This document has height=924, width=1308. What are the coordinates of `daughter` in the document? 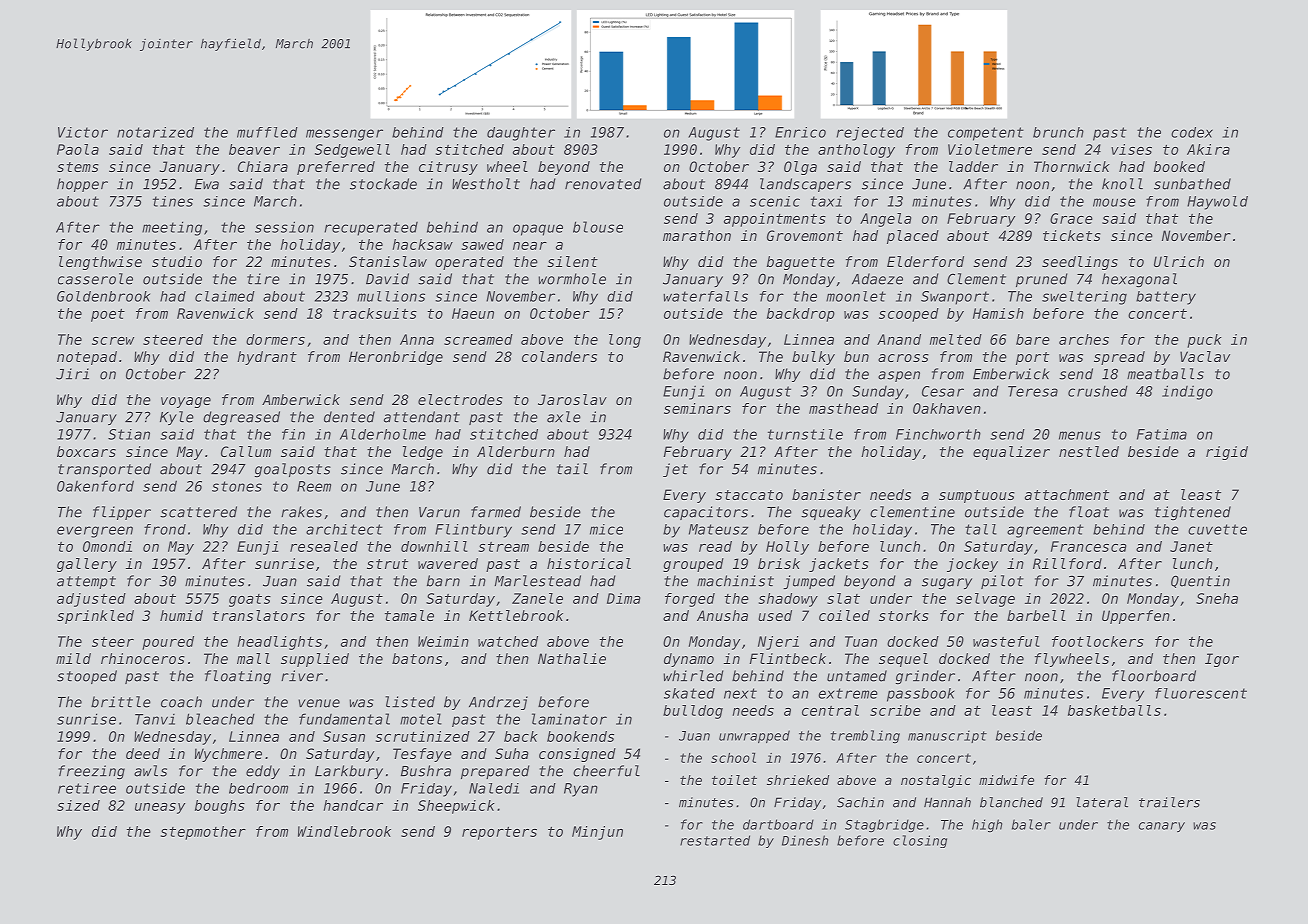 It's located at (521, 134).
